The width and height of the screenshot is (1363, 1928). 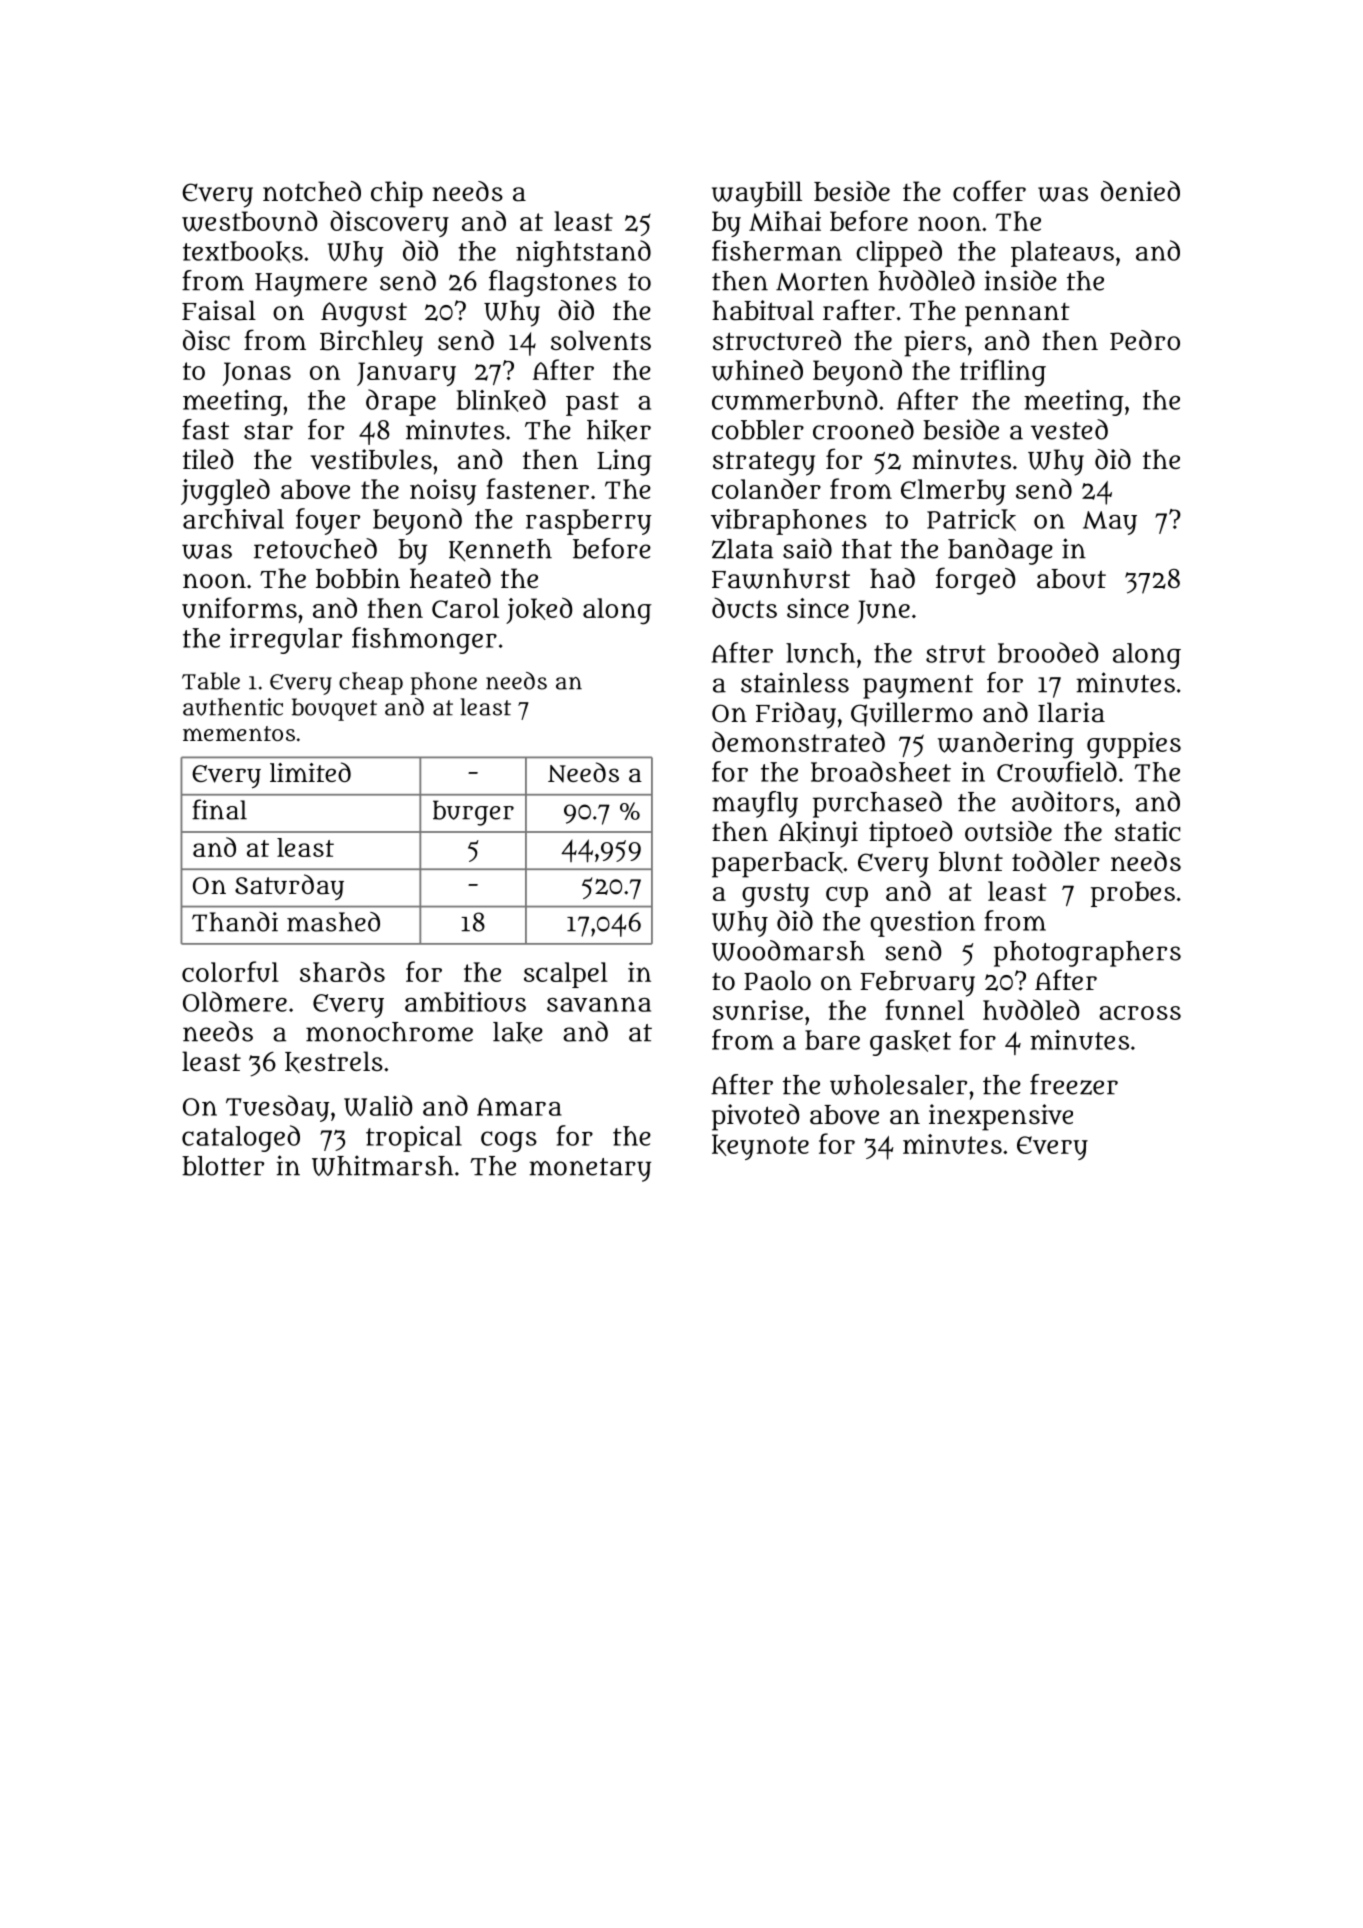 I want to click on vestibules, so click(x=371, y=459).
